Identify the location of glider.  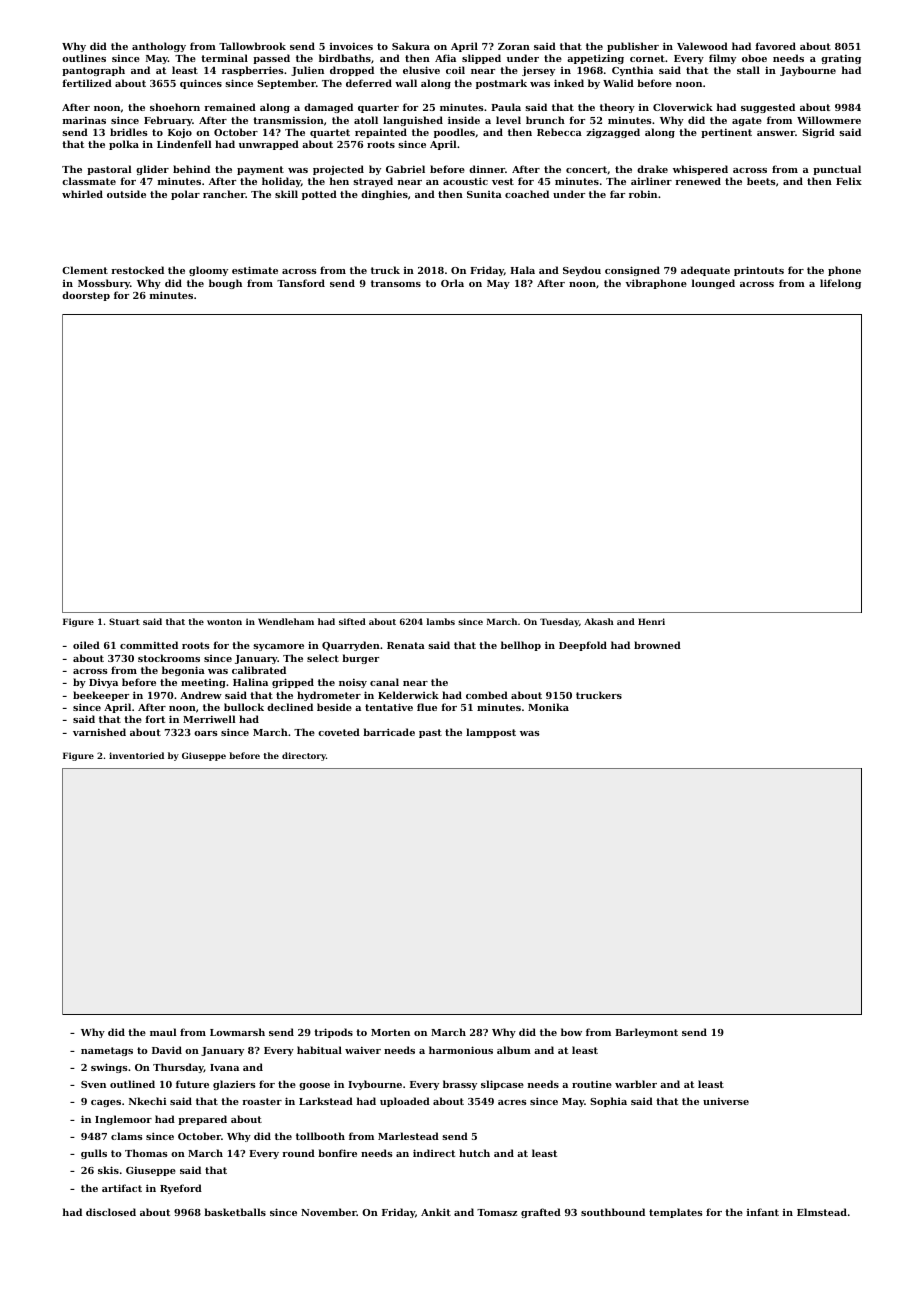
(152, 170).
